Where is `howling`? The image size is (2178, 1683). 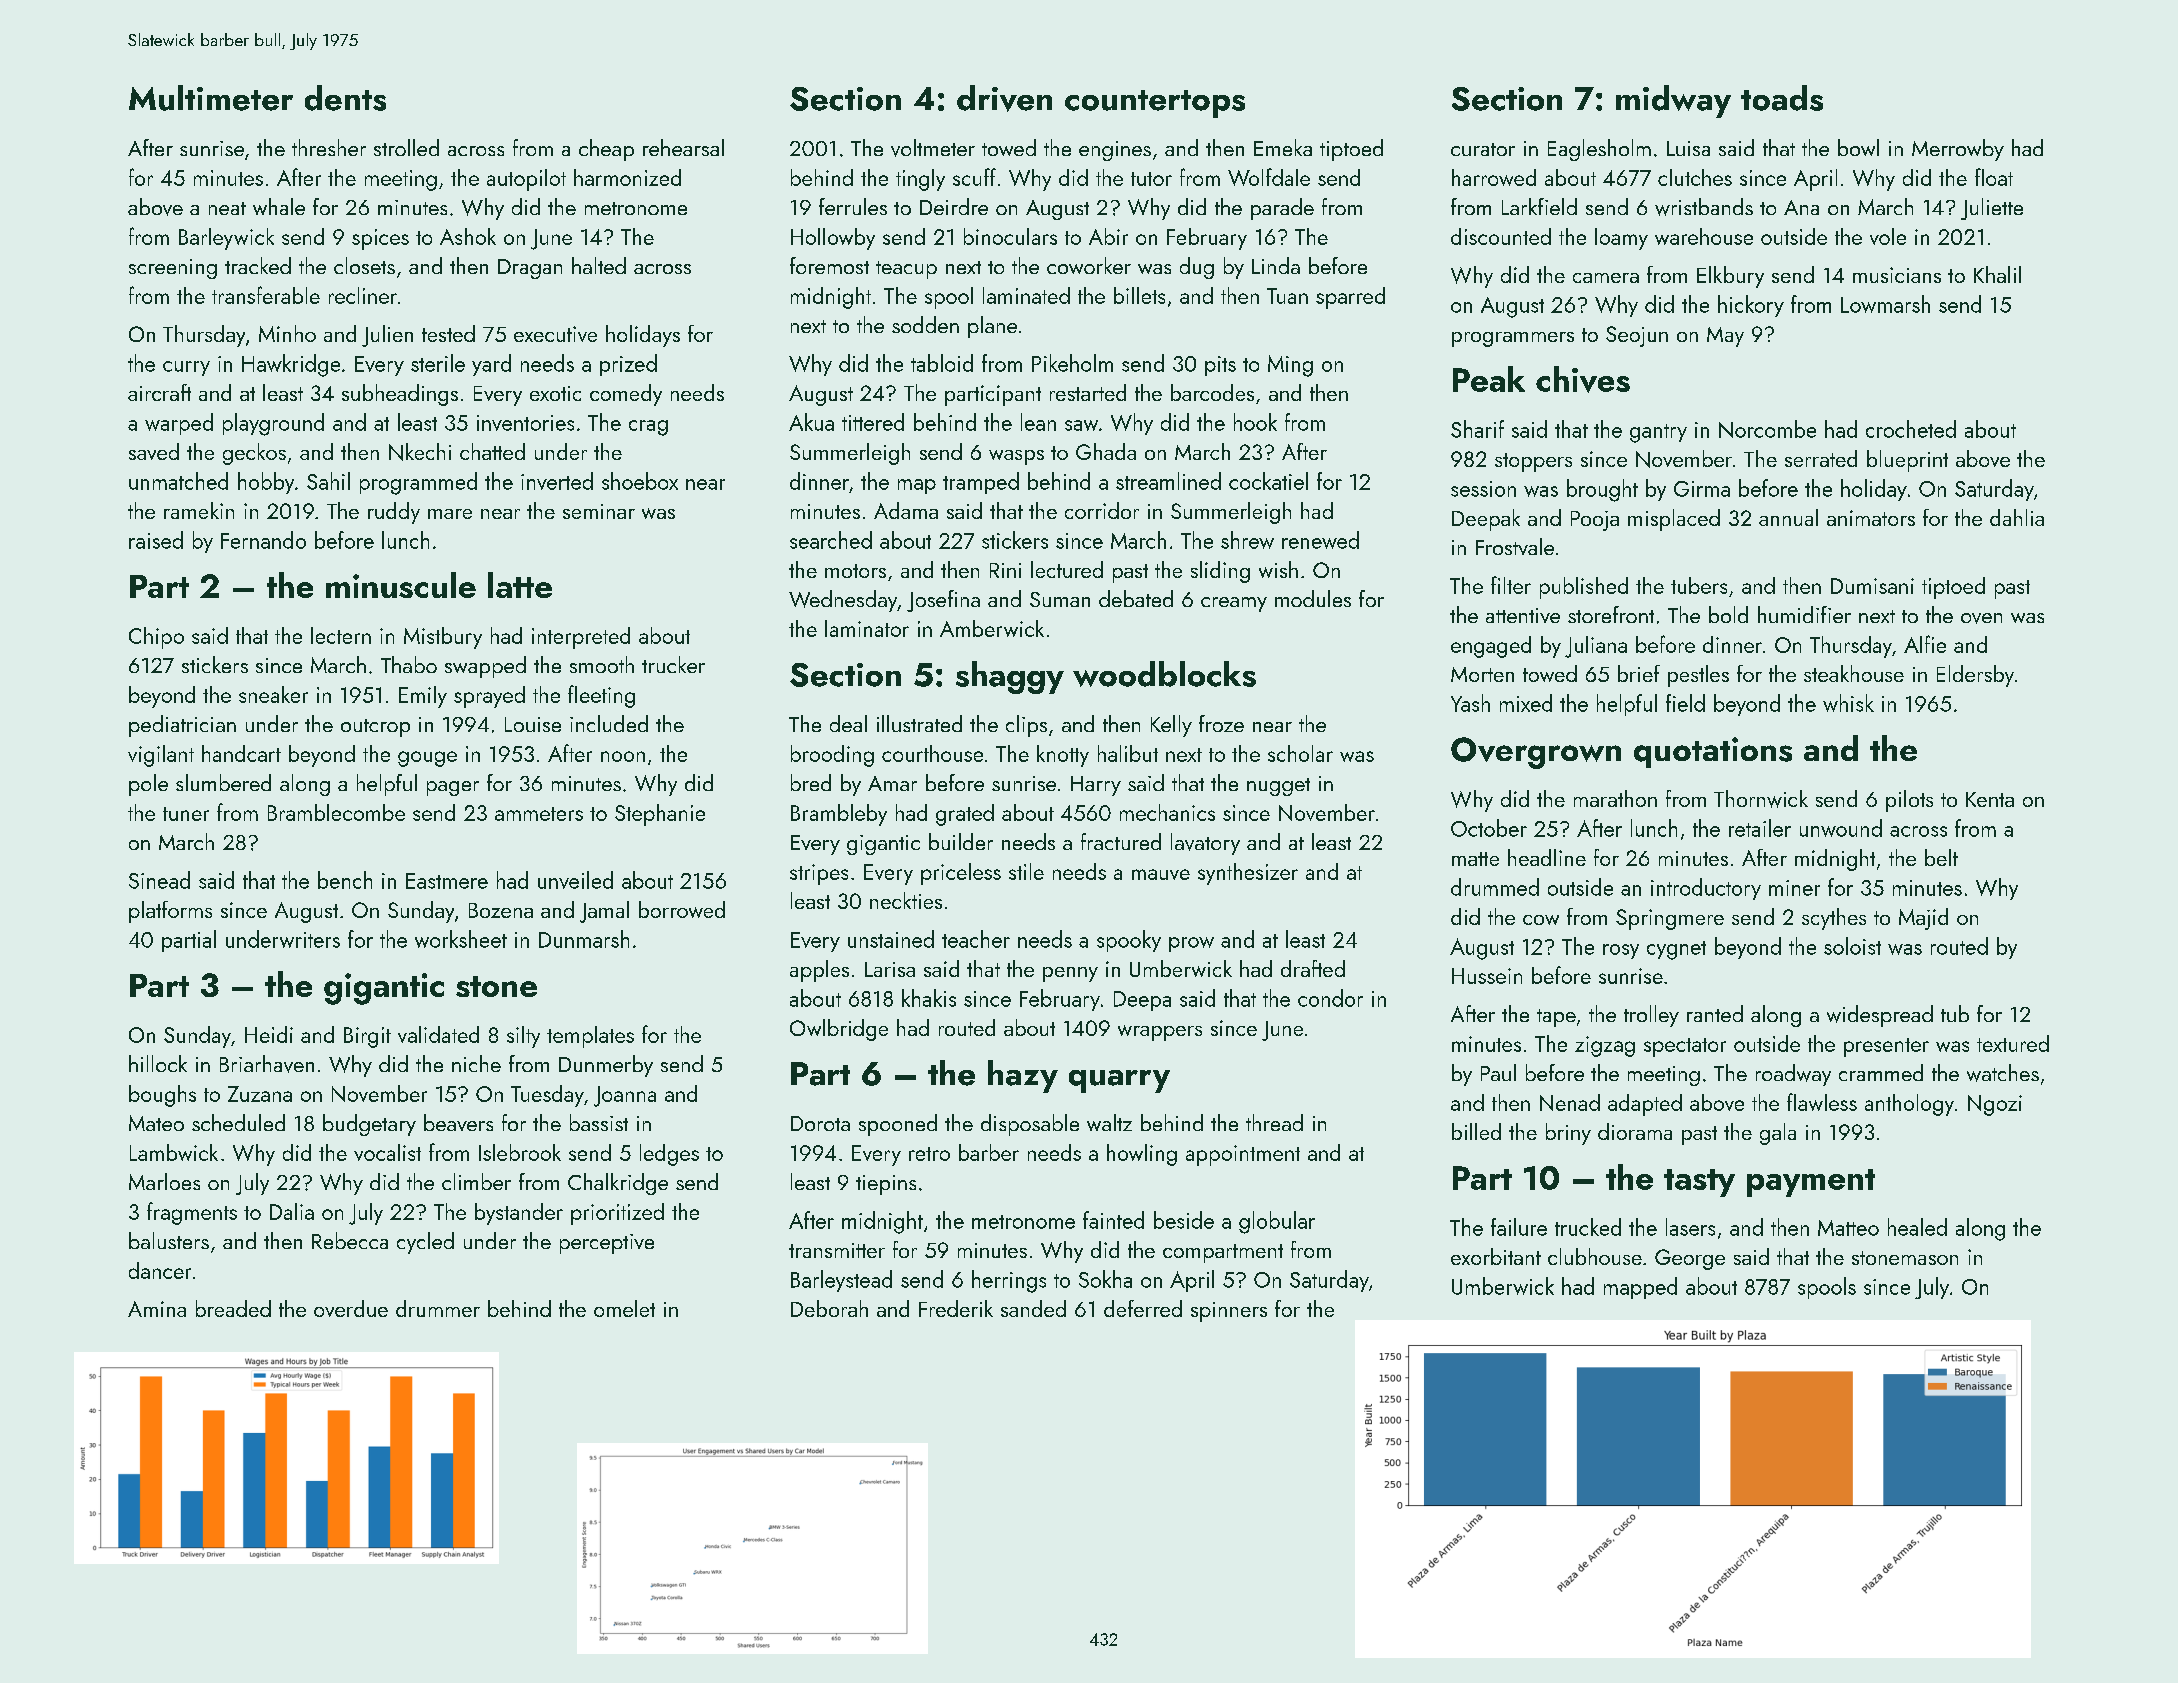
howling is located at coordinates (1142, 1155).
